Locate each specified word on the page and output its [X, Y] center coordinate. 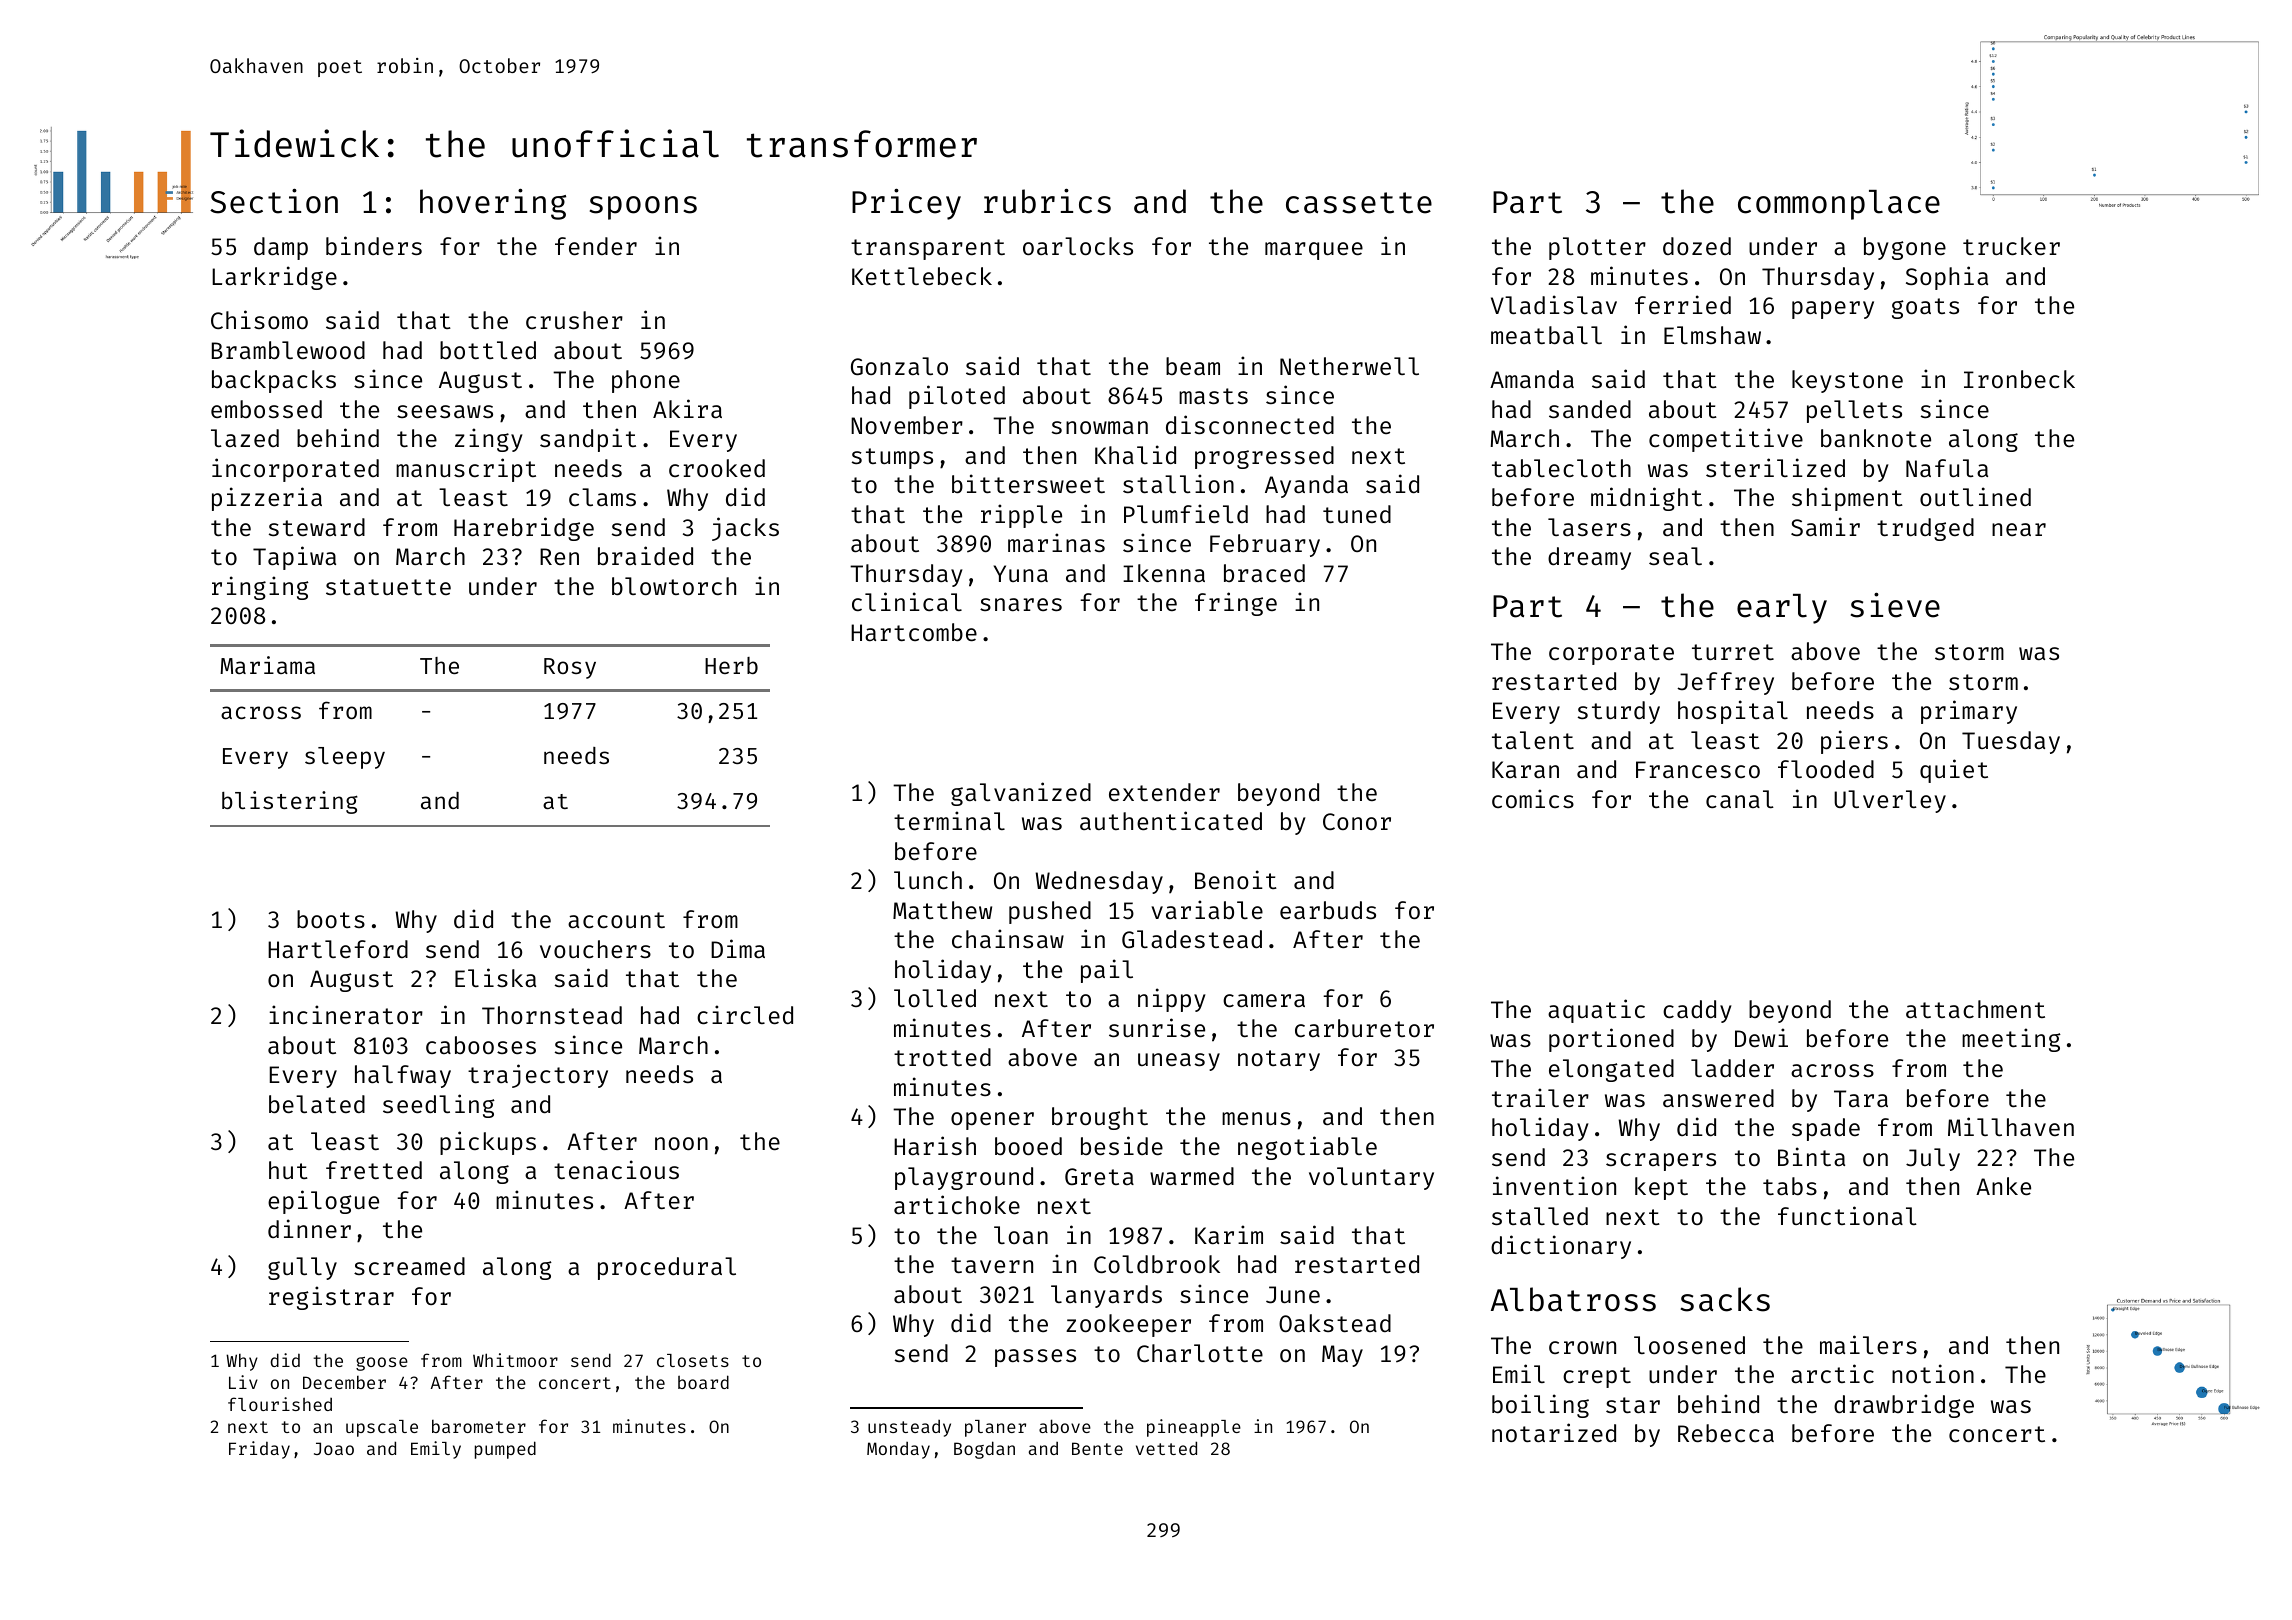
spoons [643, 208]
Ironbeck [2019, 379]
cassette [1359, 203]
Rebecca [1726, 1433]
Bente [1097, 1448]
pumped [505, 1450]
